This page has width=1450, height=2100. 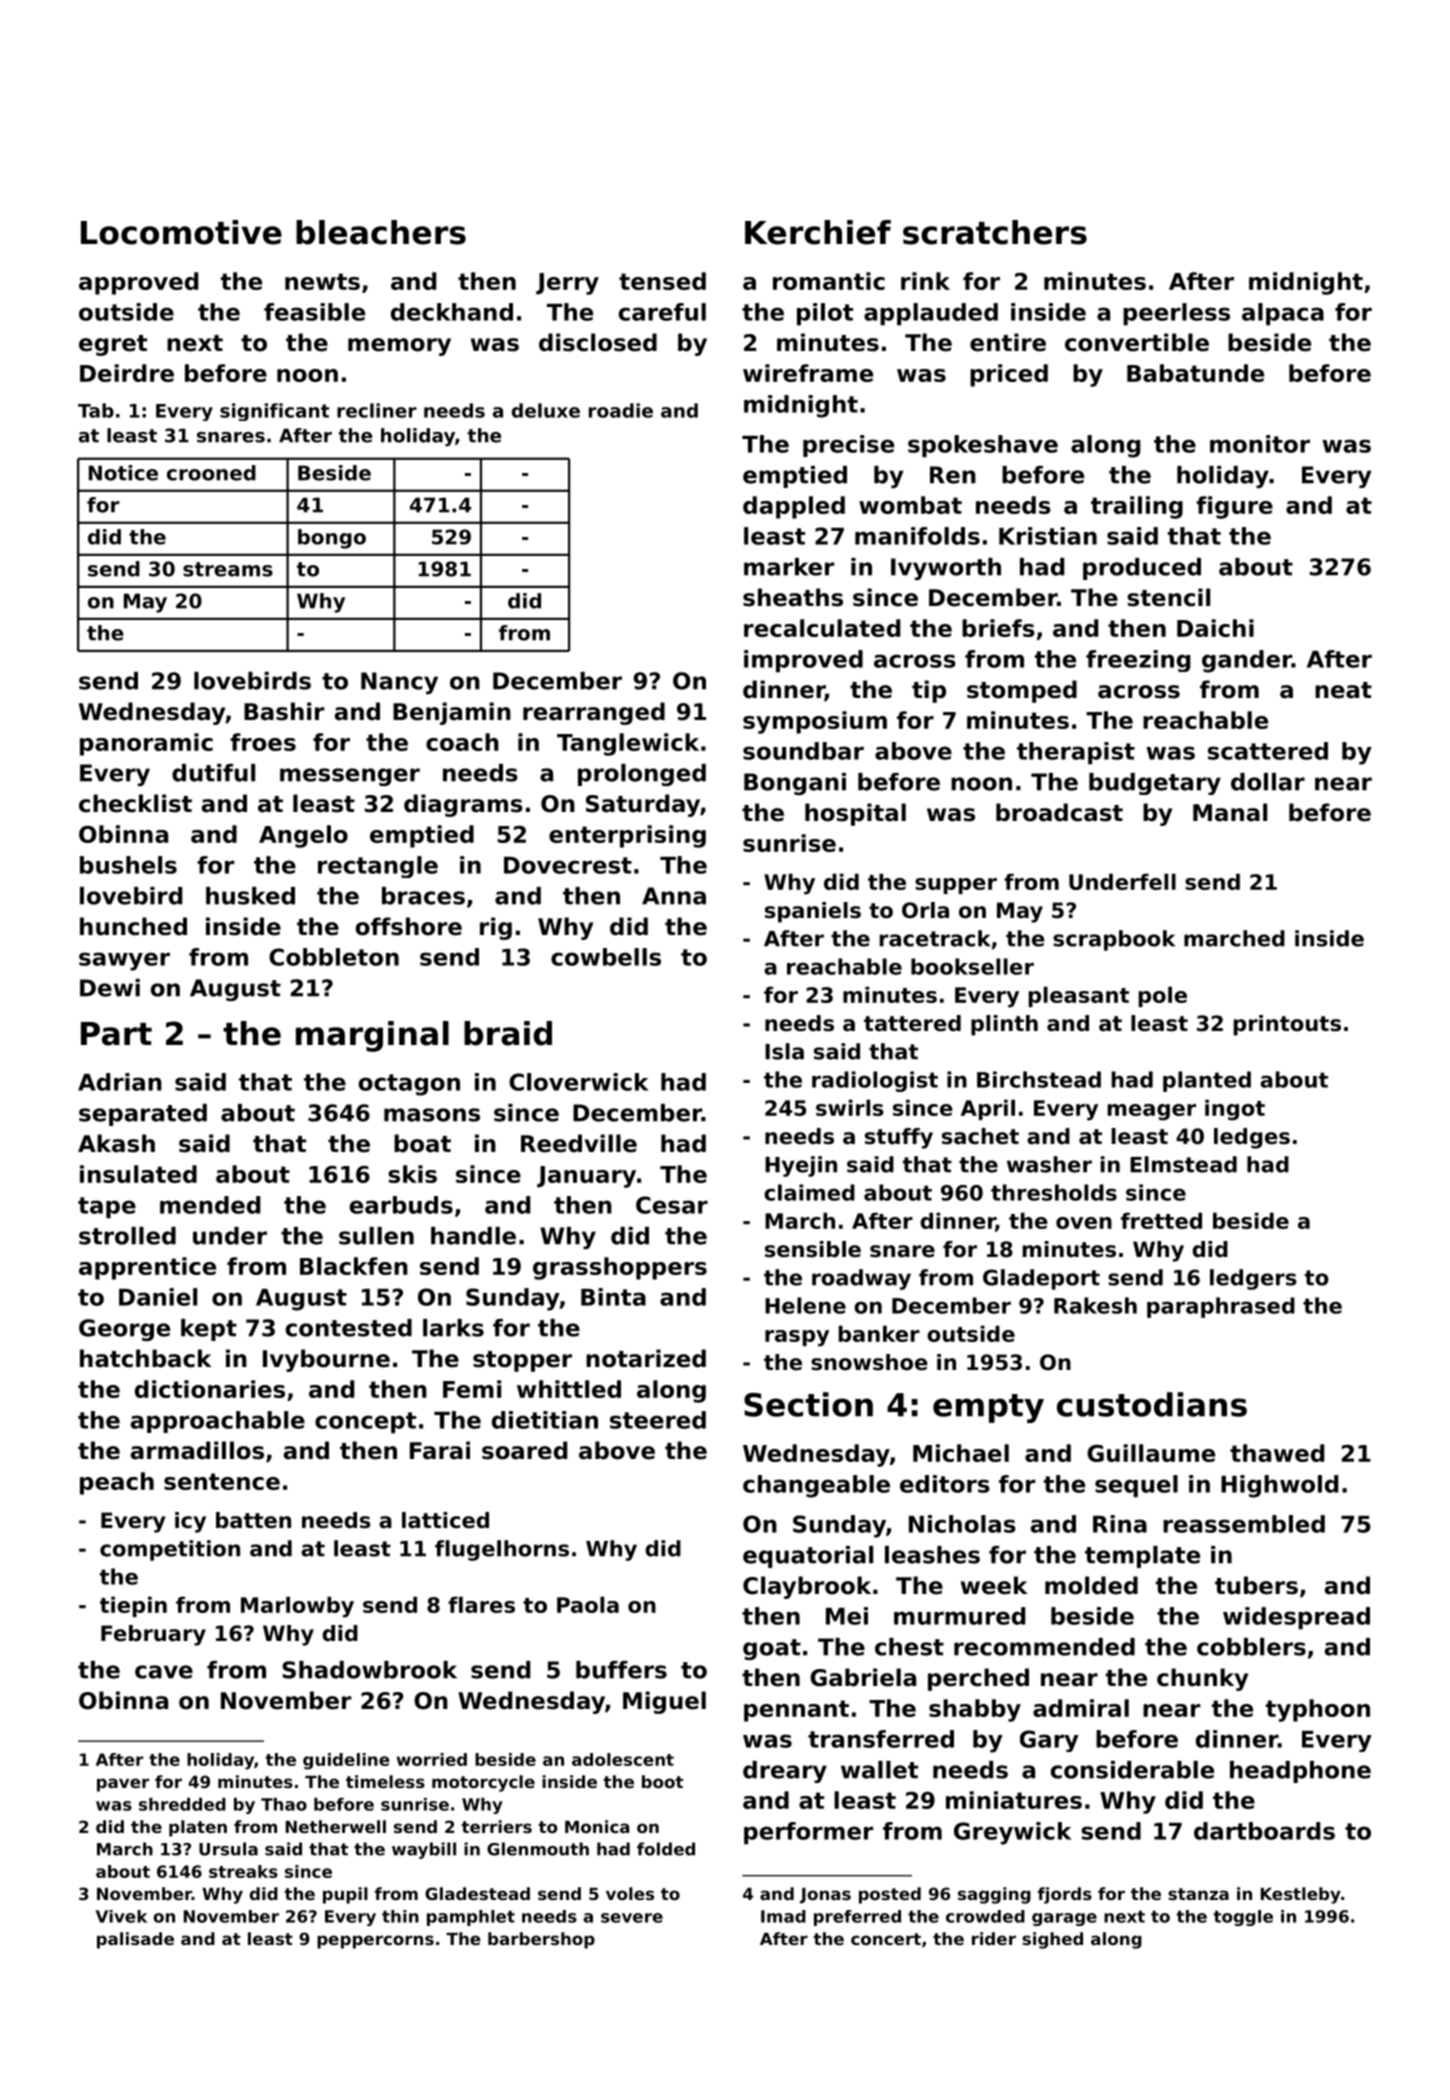 I want to click on pilot, so click(x=825, y=314).
